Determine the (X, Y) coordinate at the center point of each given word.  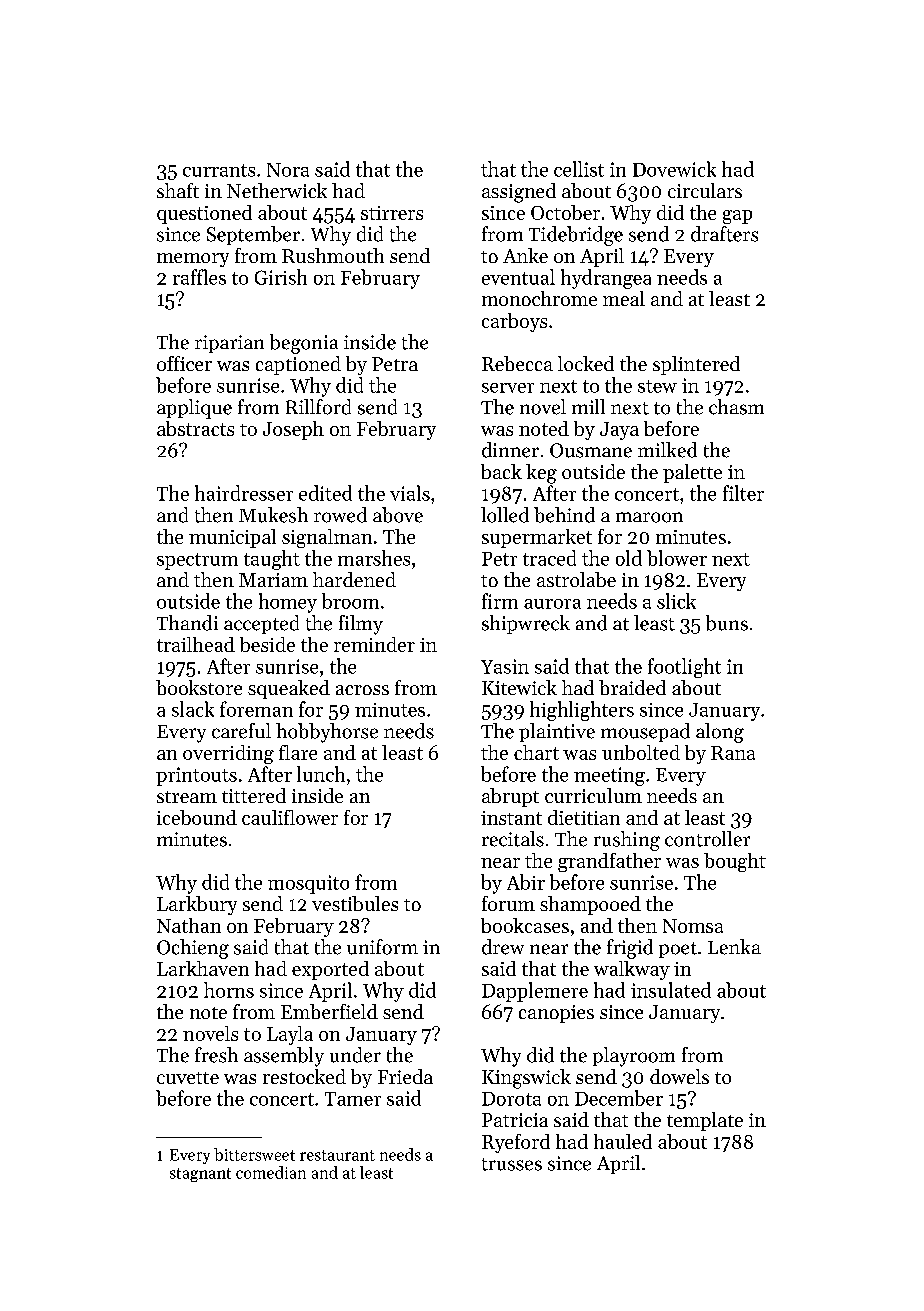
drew (503, 947)
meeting (609, 776)
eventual (518, 277)
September (253, 235)
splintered (696, 365)
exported (330, 970)
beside (267, 644)
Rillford (318, 407)
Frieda (405, 1076)
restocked (304, 1076)
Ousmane (591, 450)
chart (536, 752)
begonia (304, 344)
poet (678, 950)
